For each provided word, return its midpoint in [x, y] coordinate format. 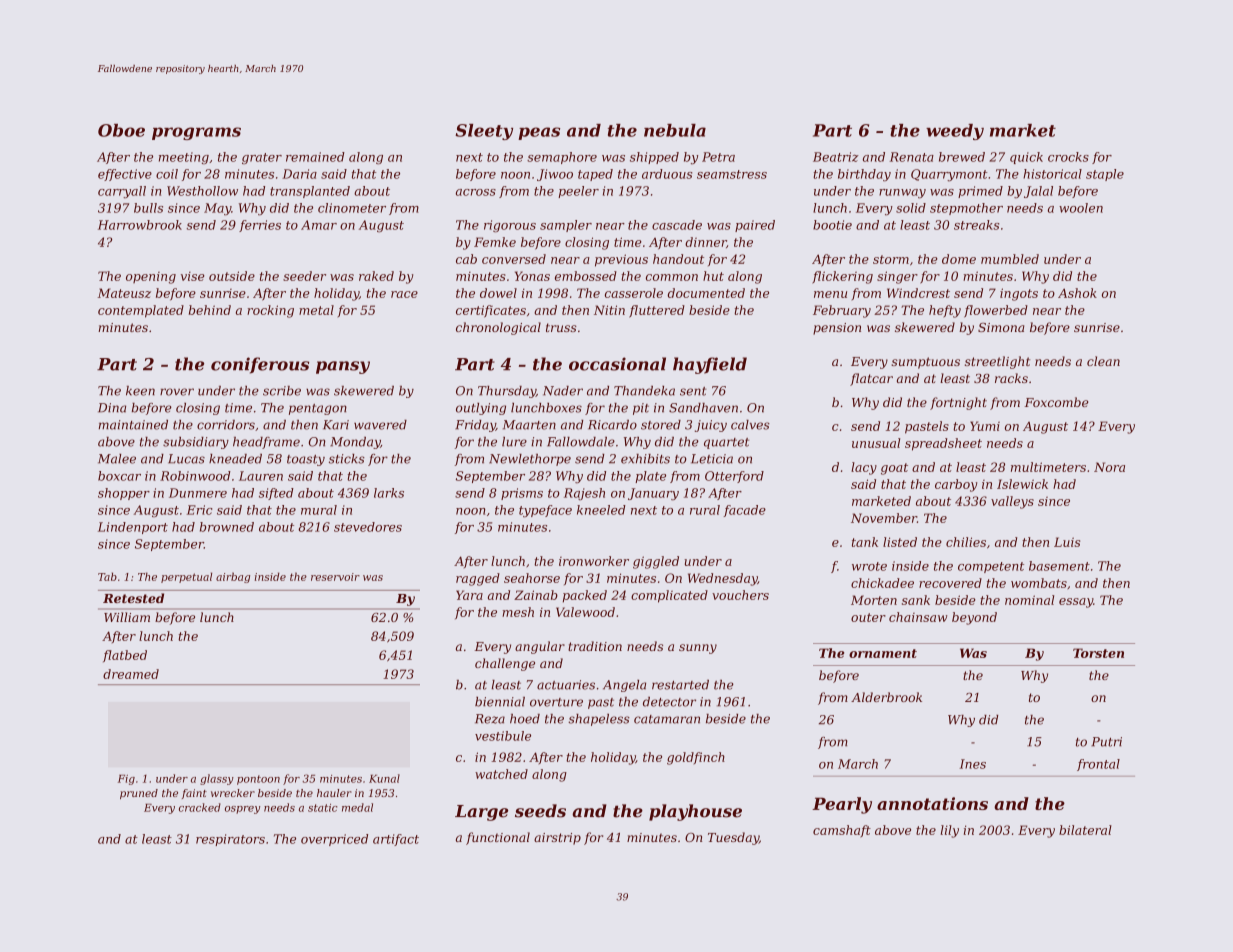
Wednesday [722, 579]
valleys [1012, 502]
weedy [955, 132]
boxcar [119, 476]
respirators [230, 840]
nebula [675, 130]
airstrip [557, 839]
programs [196, 133]
